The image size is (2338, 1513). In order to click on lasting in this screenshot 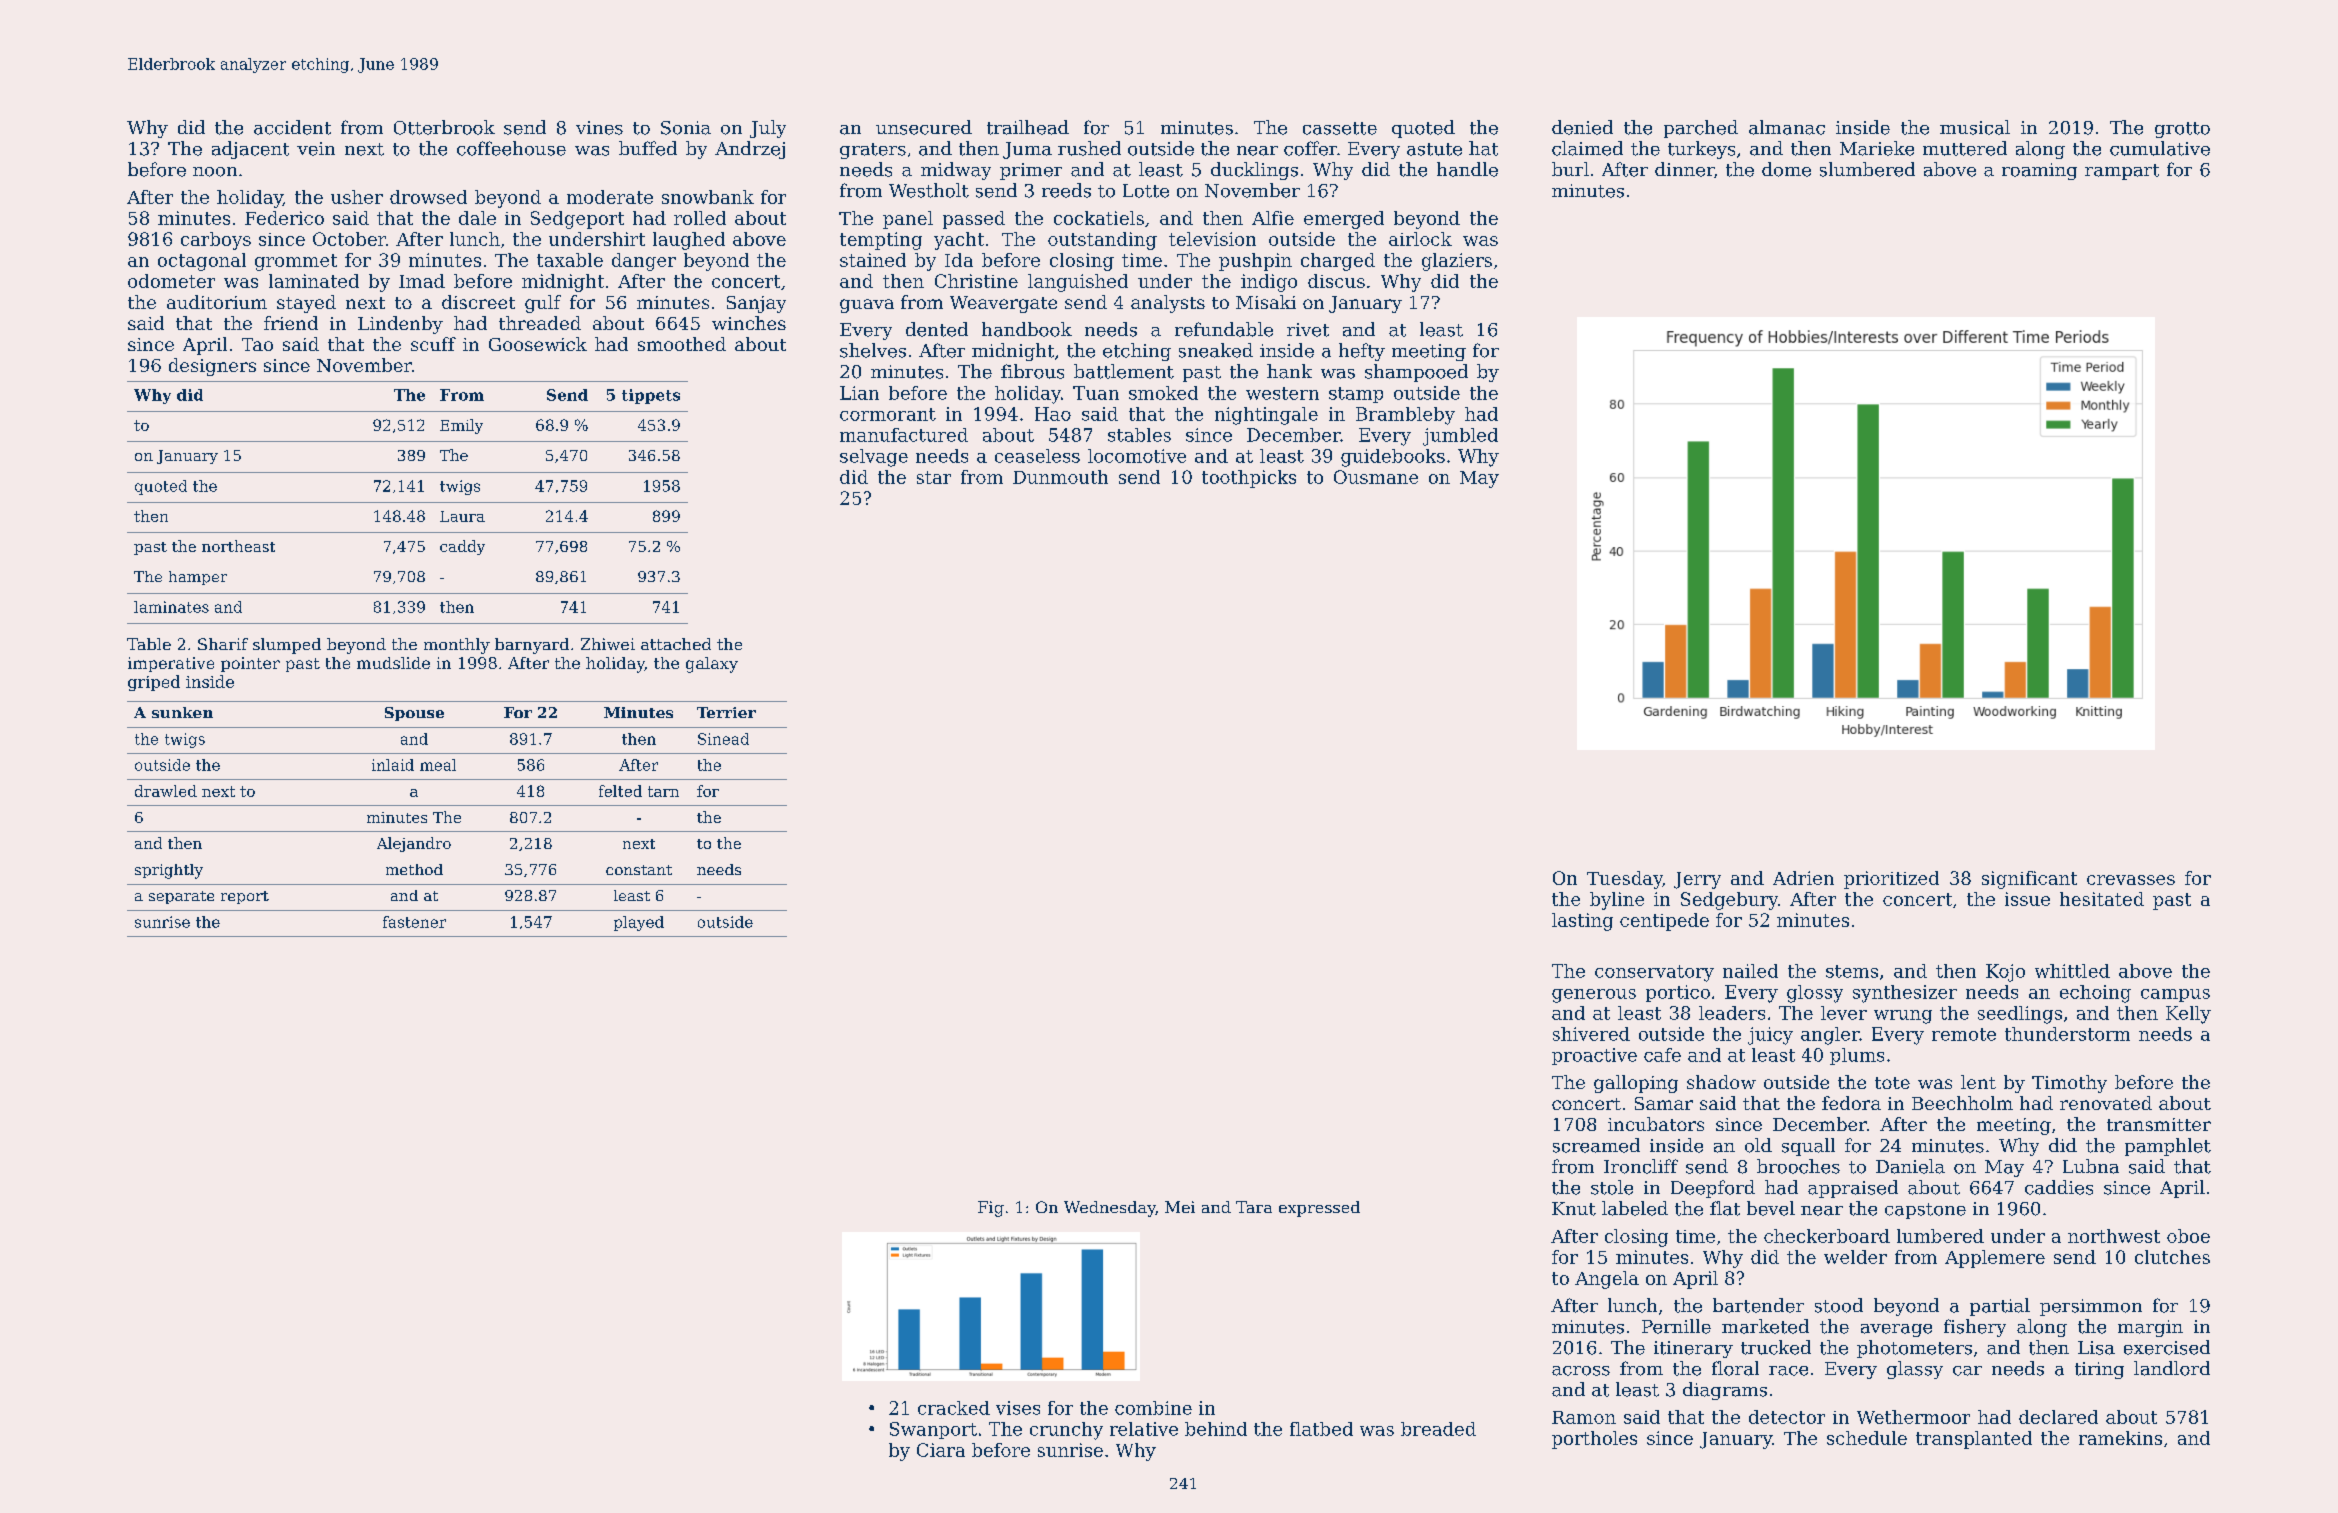, I will do `click(1582, 922)`.
